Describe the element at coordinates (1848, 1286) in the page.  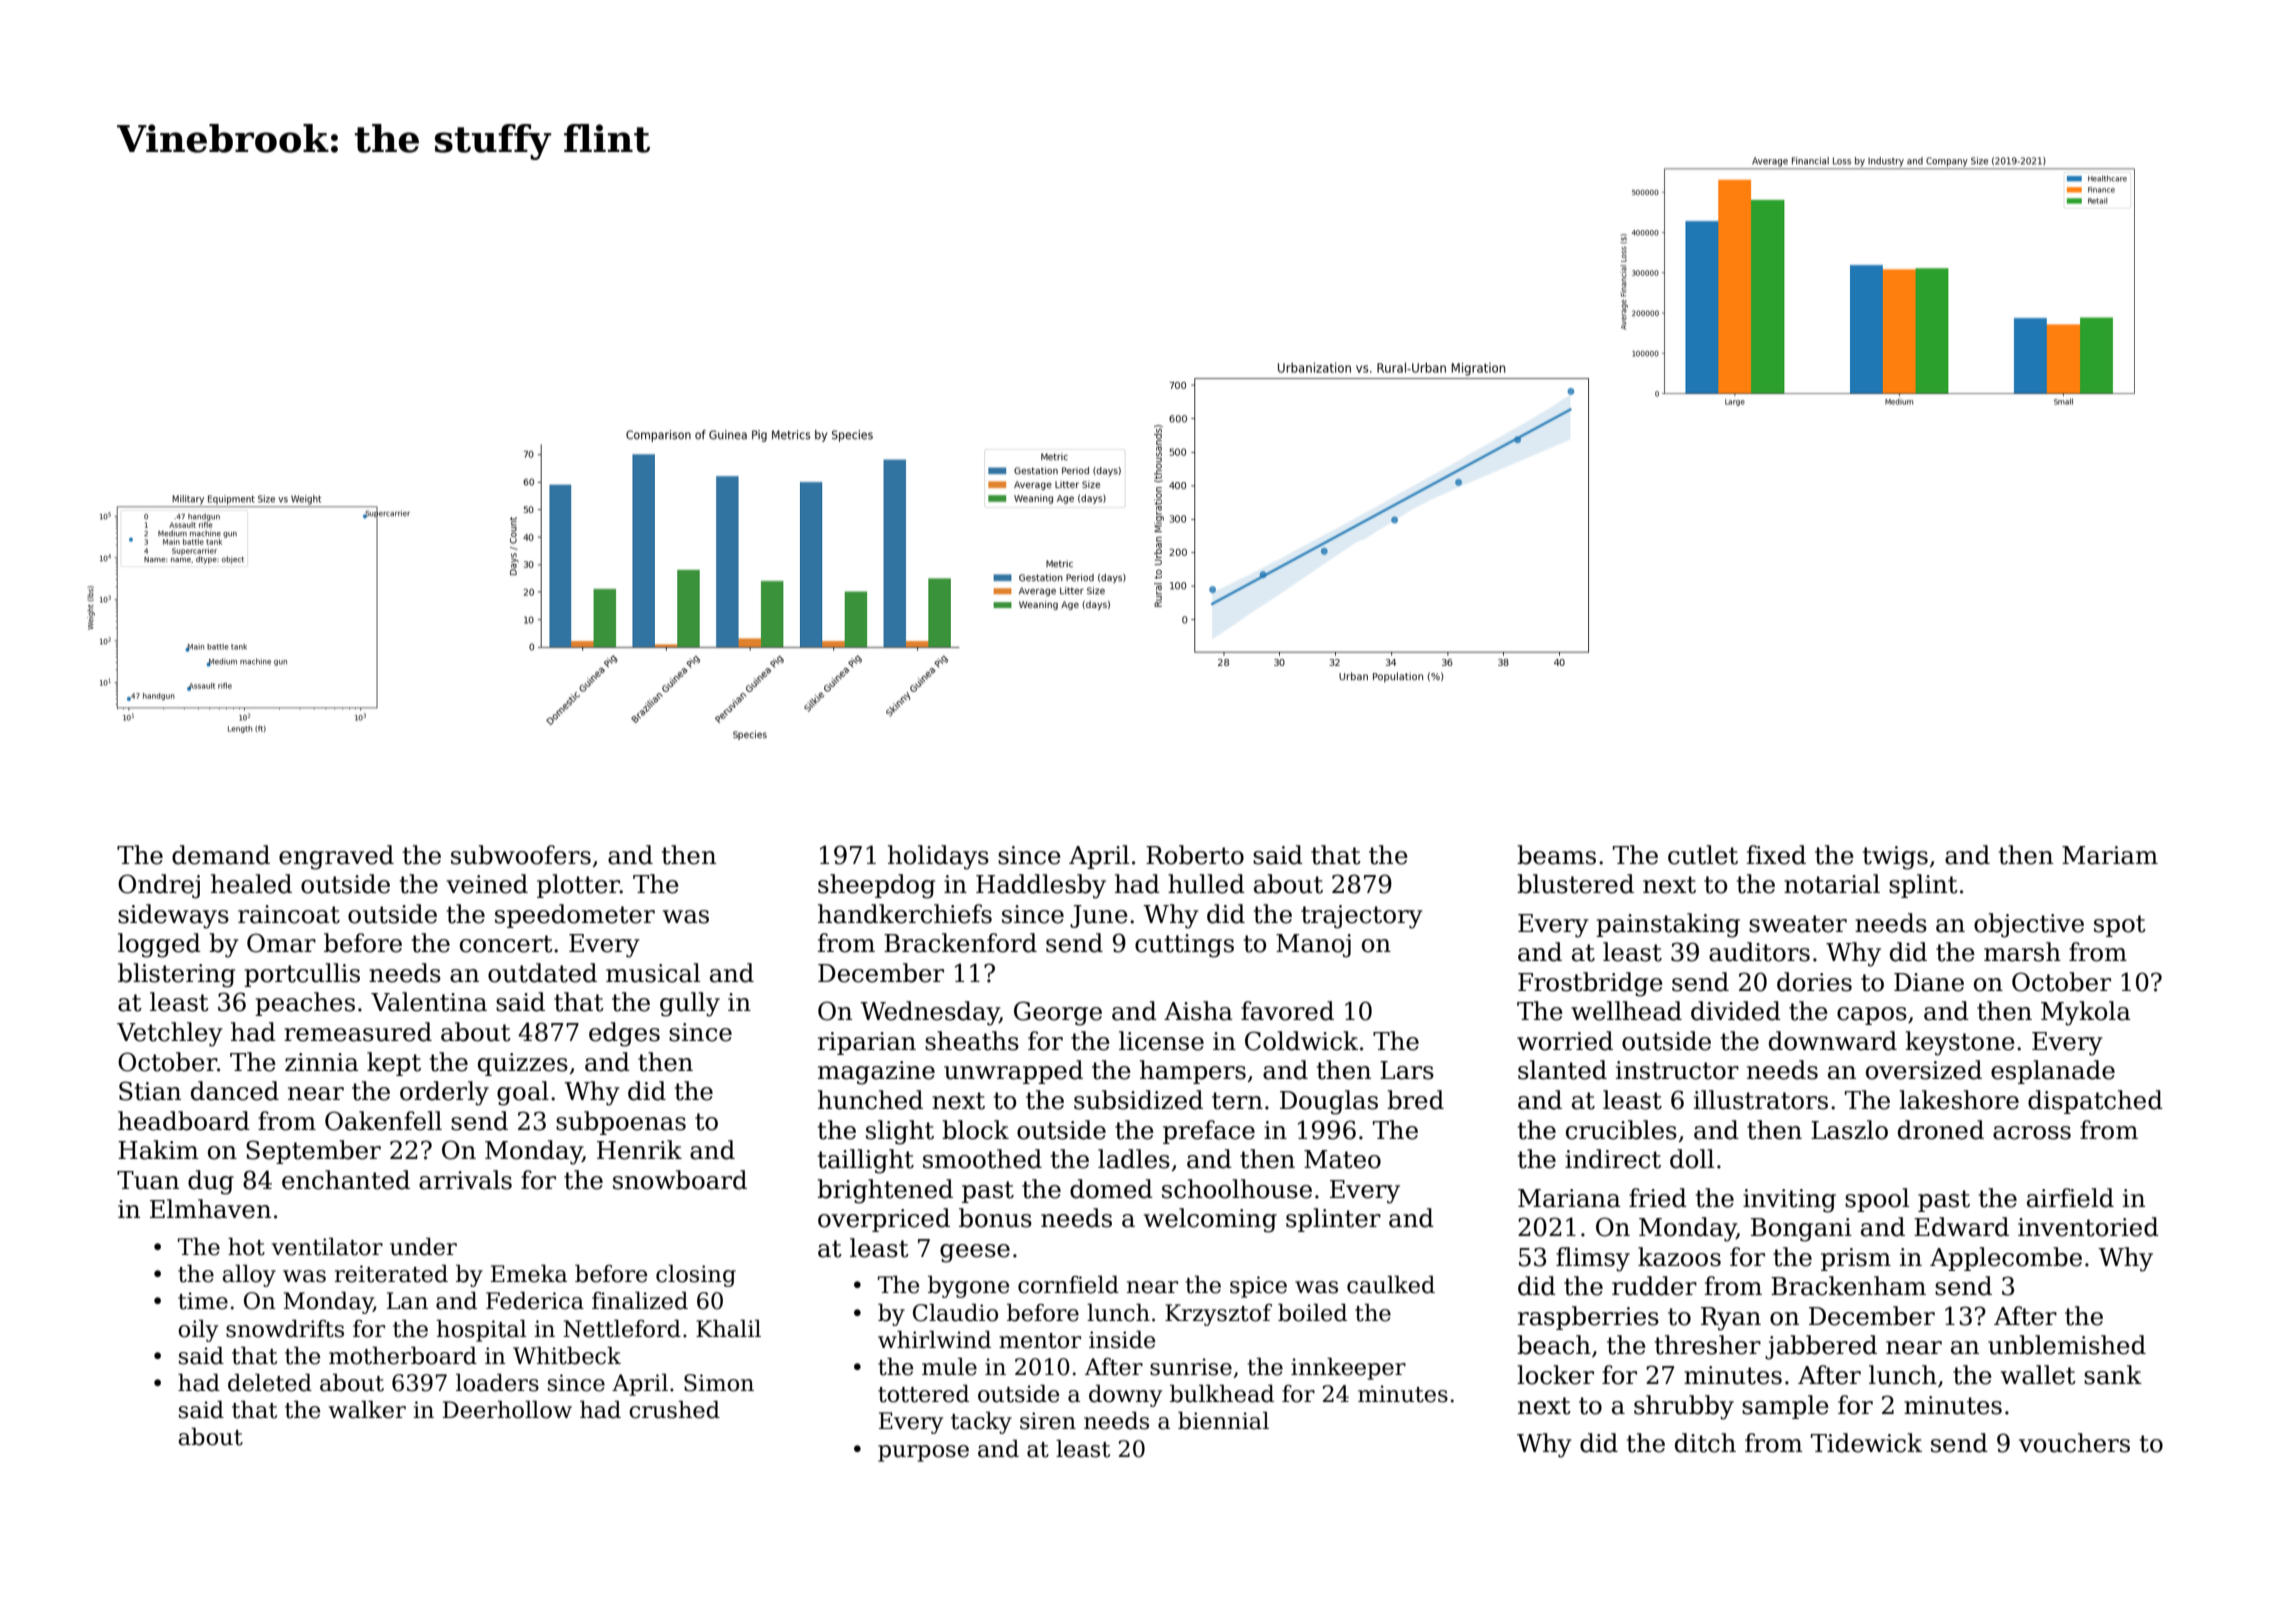
I see `Brackenham` at that location.
